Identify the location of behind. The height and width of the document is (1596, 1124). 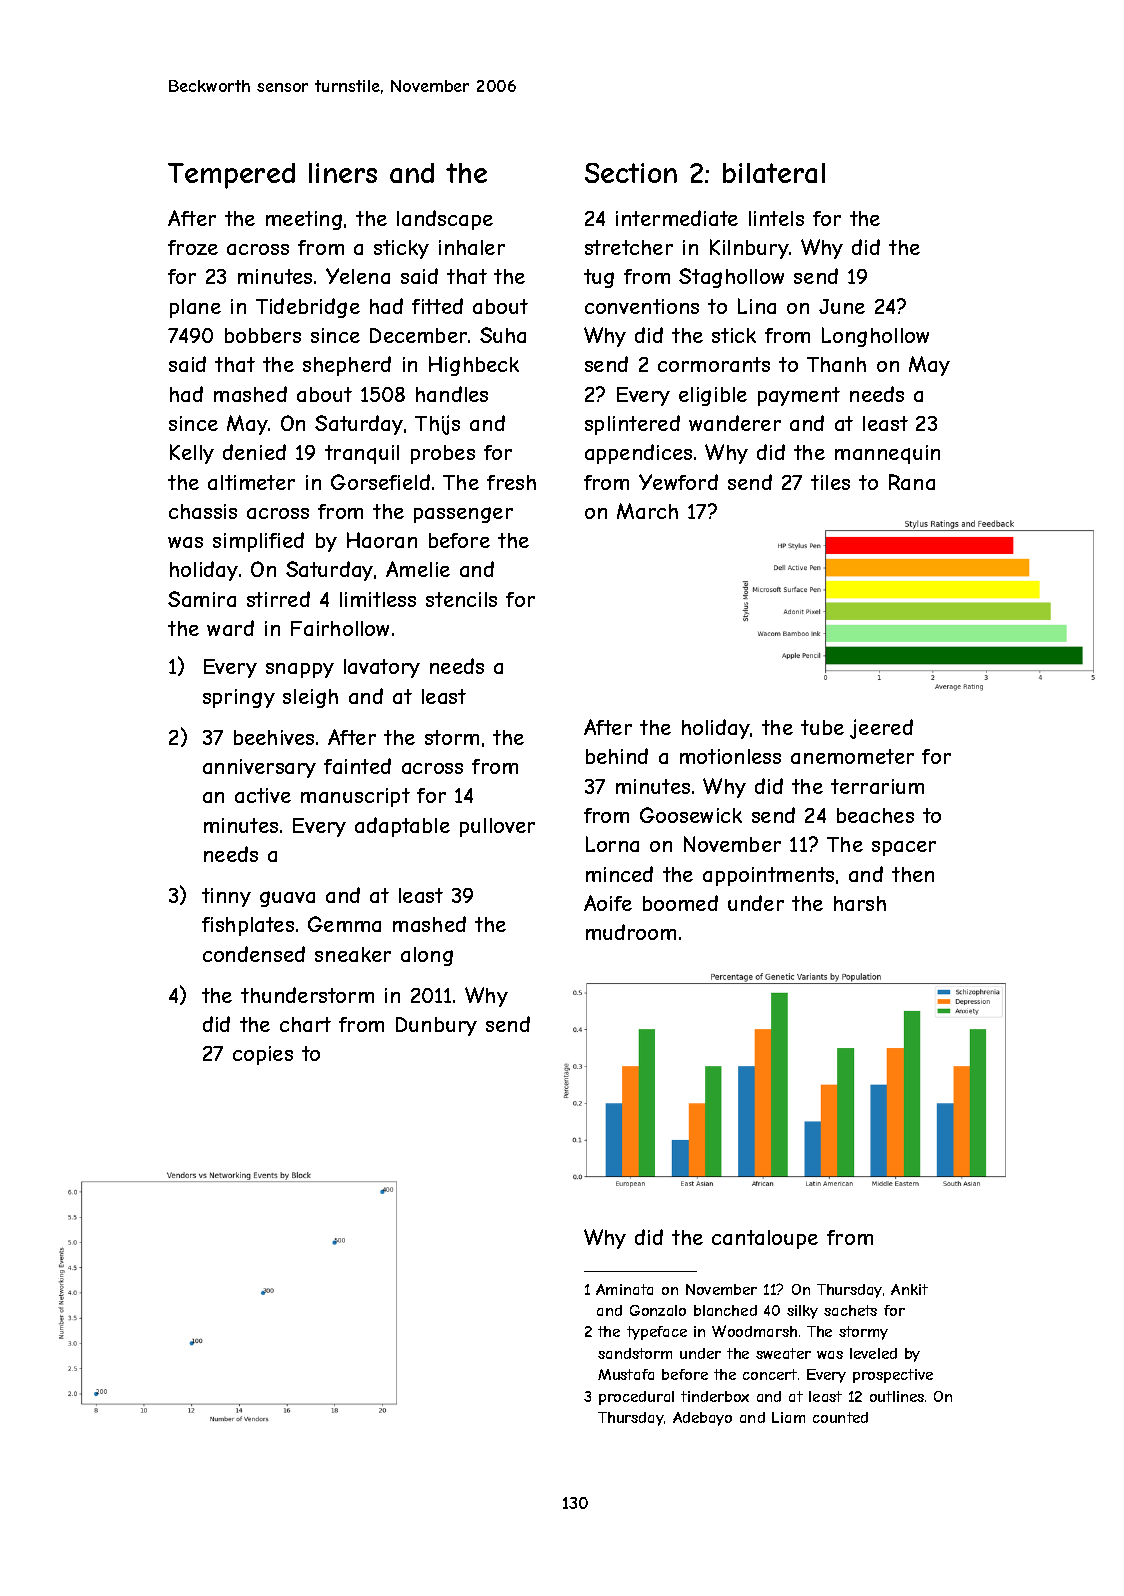
(617, 756).
